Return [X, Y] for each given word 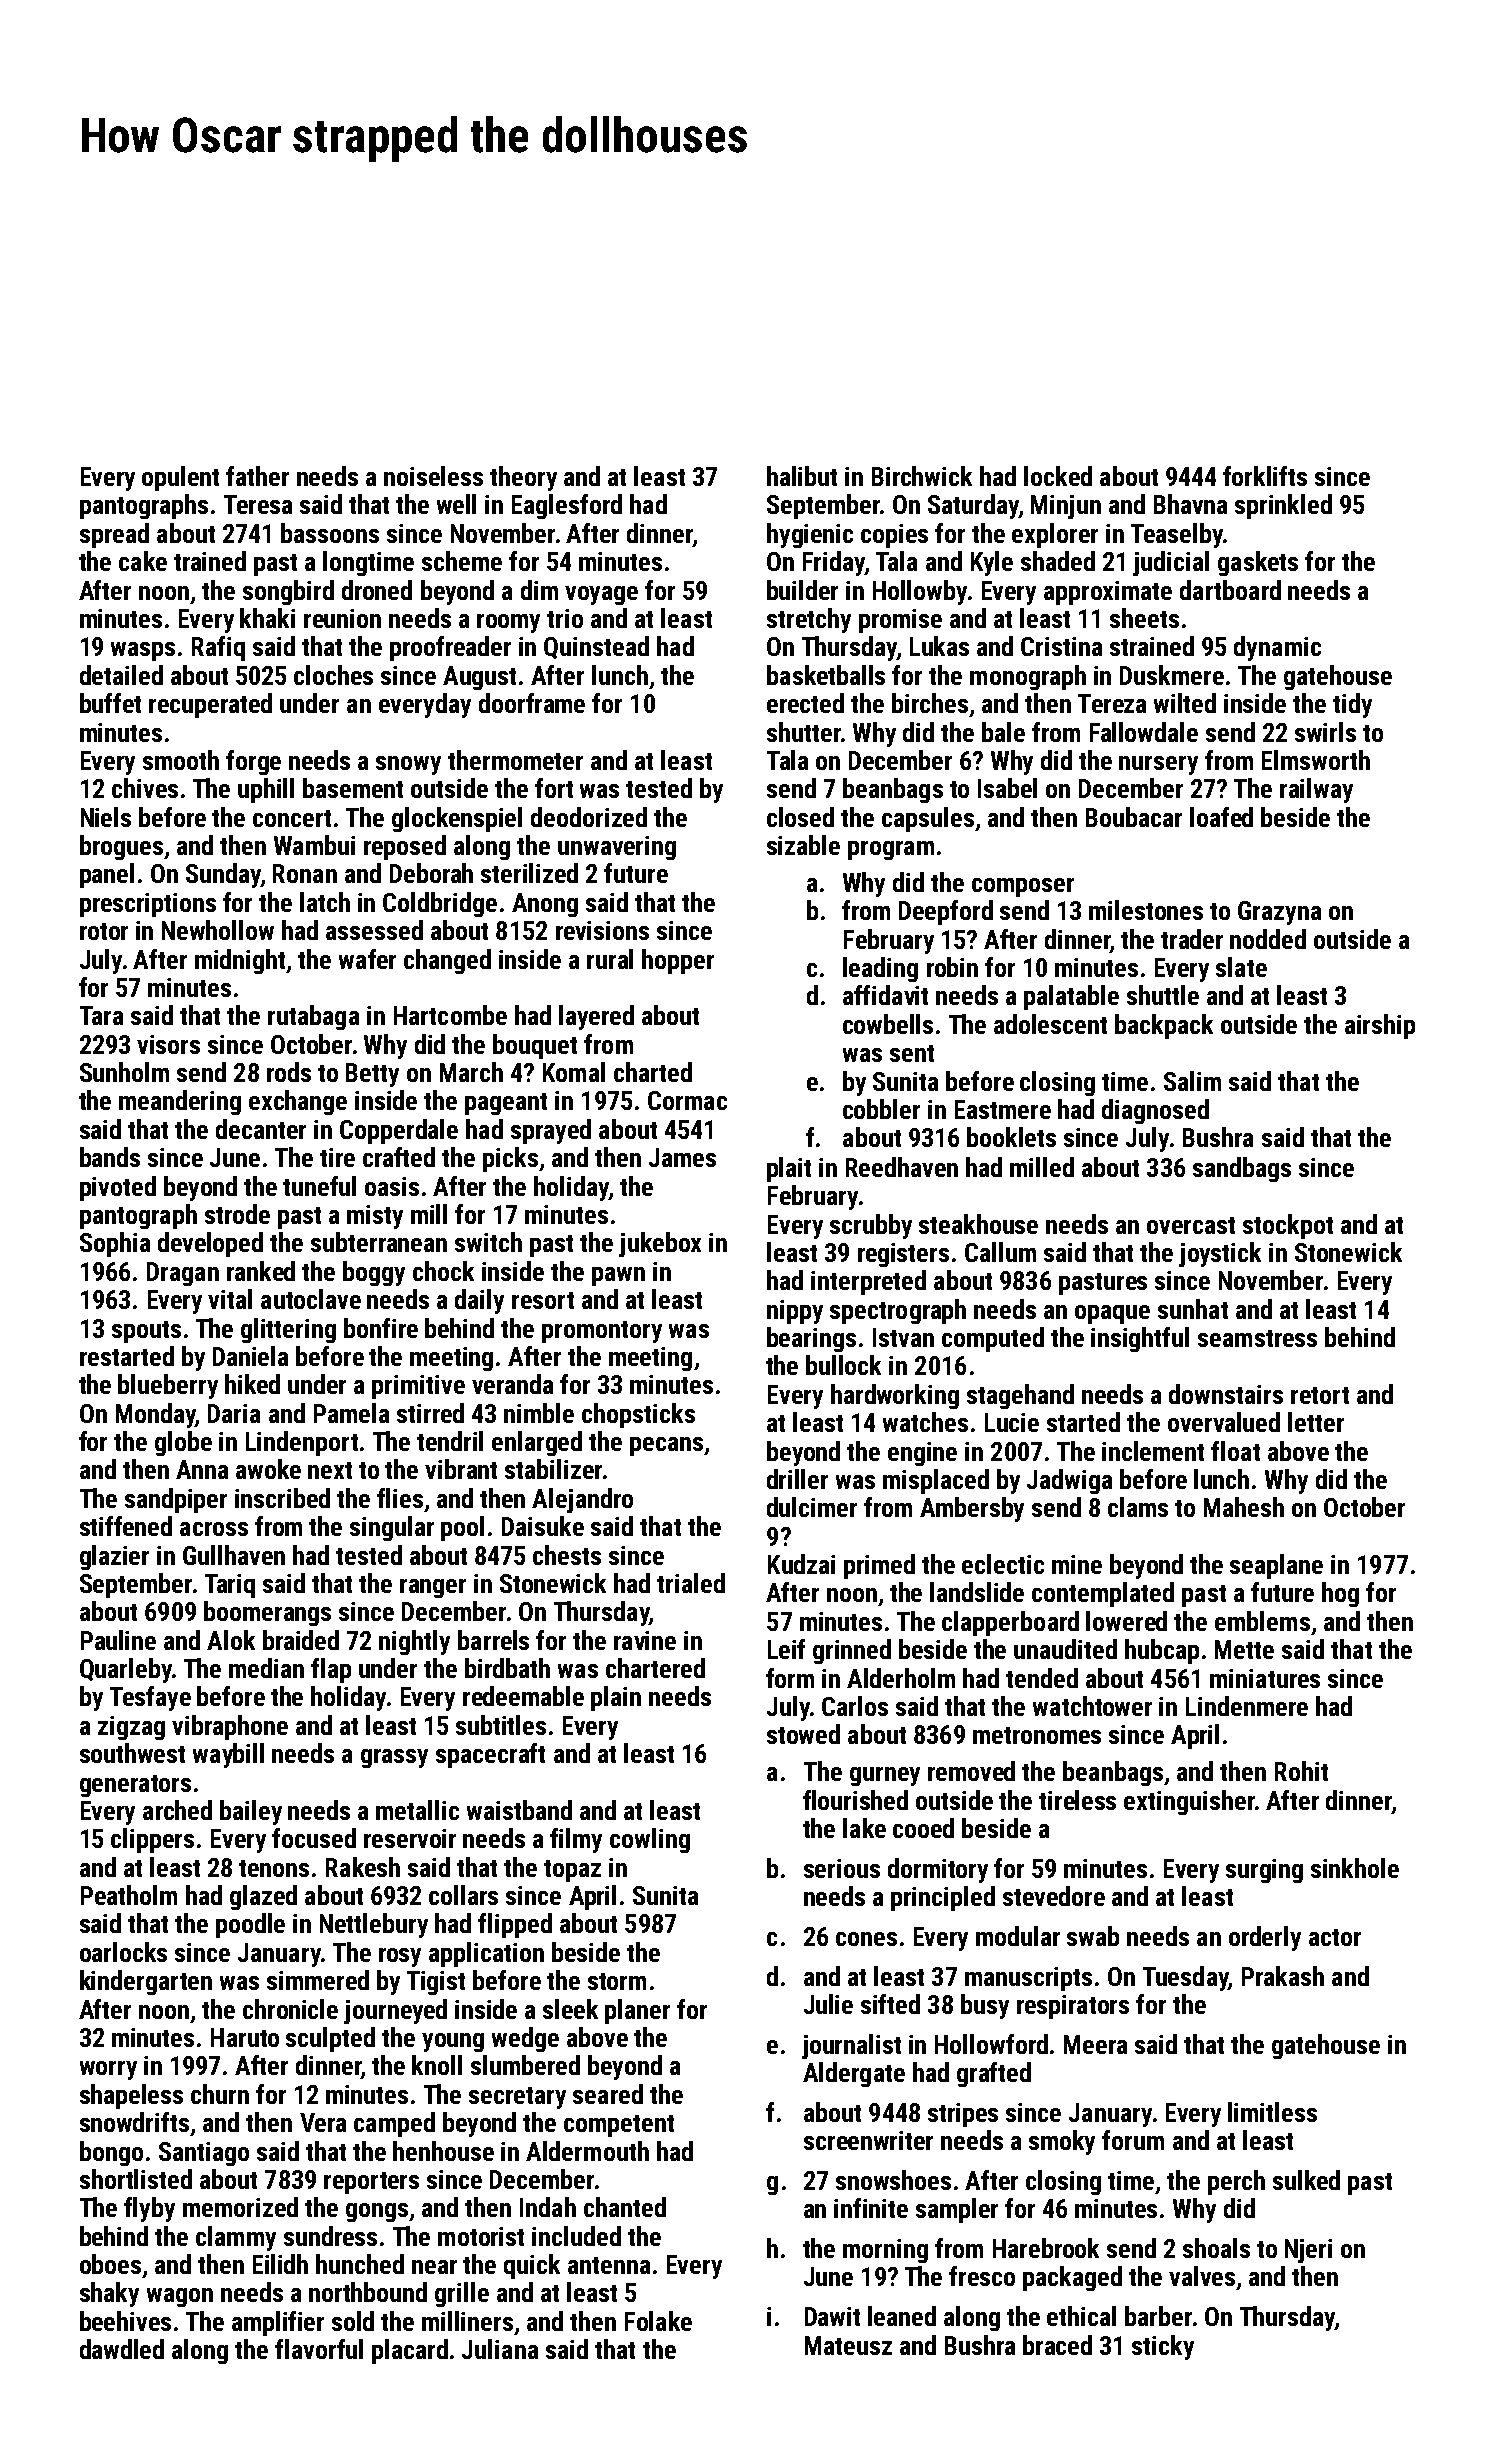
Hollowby [920, 592]
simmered [318, 1980]
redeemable [523, 1696]
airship [1380, 1026]
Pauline [118, 1640]
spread [114, 535]
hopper [678, 961]
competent [619, 2126]
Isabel [1007, 788]
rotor [104, 931]
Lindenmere [1247, 1706]
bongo [111, 2153]
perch [1236, 2182]
